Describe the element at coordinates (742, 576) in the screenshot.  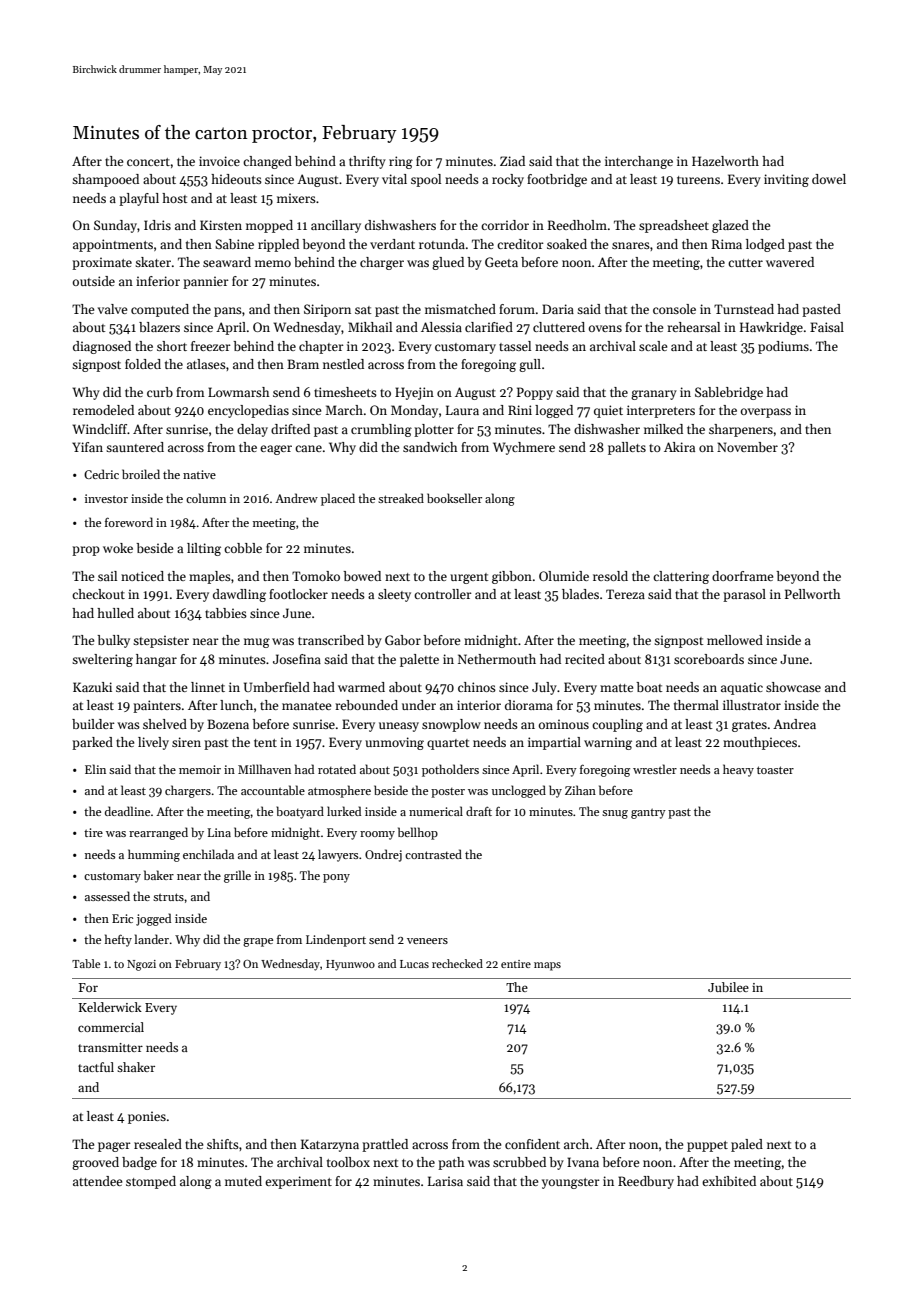
I see `doorframe` at that location.
